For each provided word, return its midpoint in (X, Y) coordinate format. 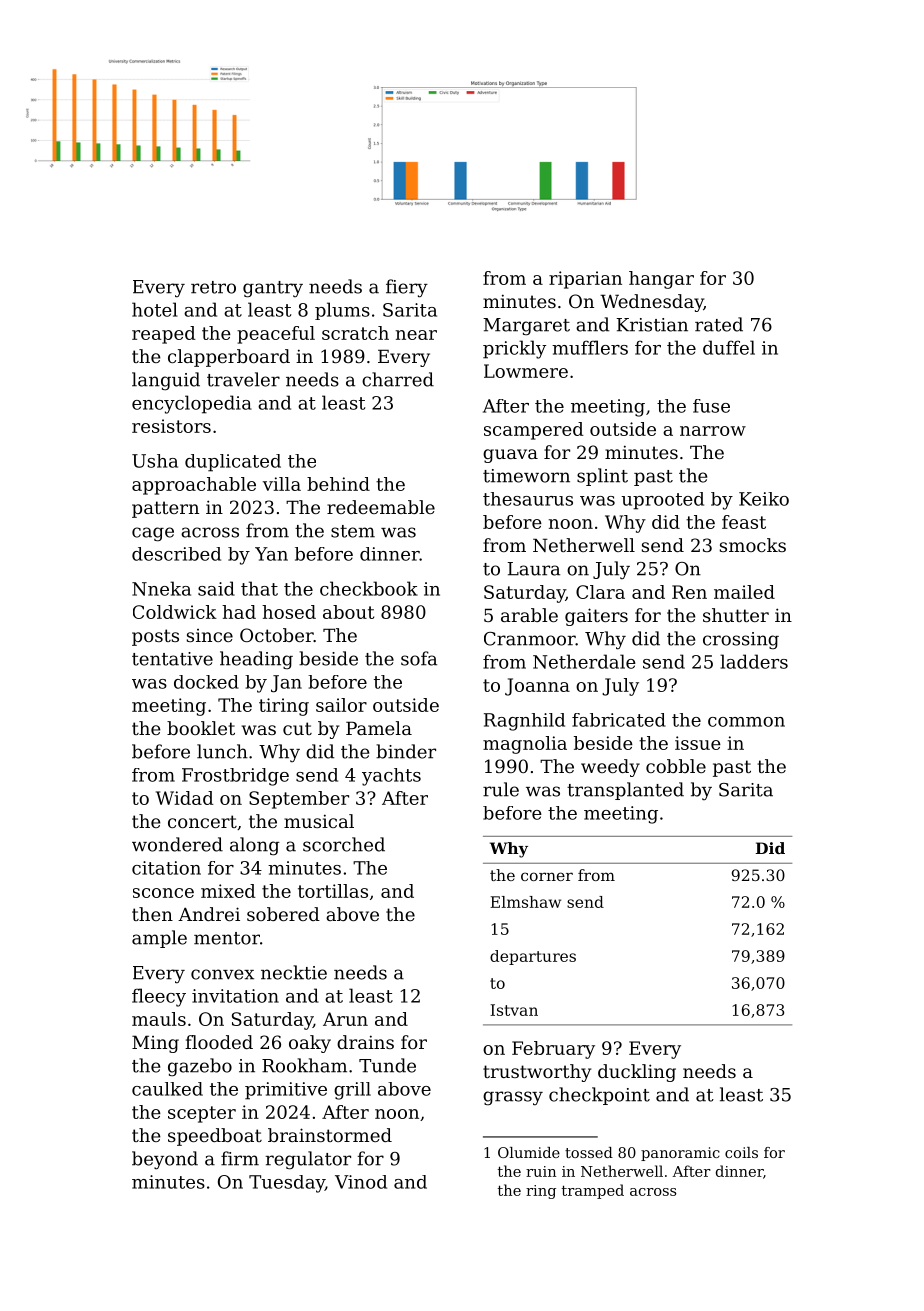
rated (719, 324)
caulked (167, 1089)
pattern (165, 509)
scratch (355, 333)
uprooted (663, 501)
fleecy (159, 997)
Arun (345, 1019)
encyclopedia (192, 404)
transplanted (625, 791)
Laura (534, 569)
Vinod (361, 1182)
